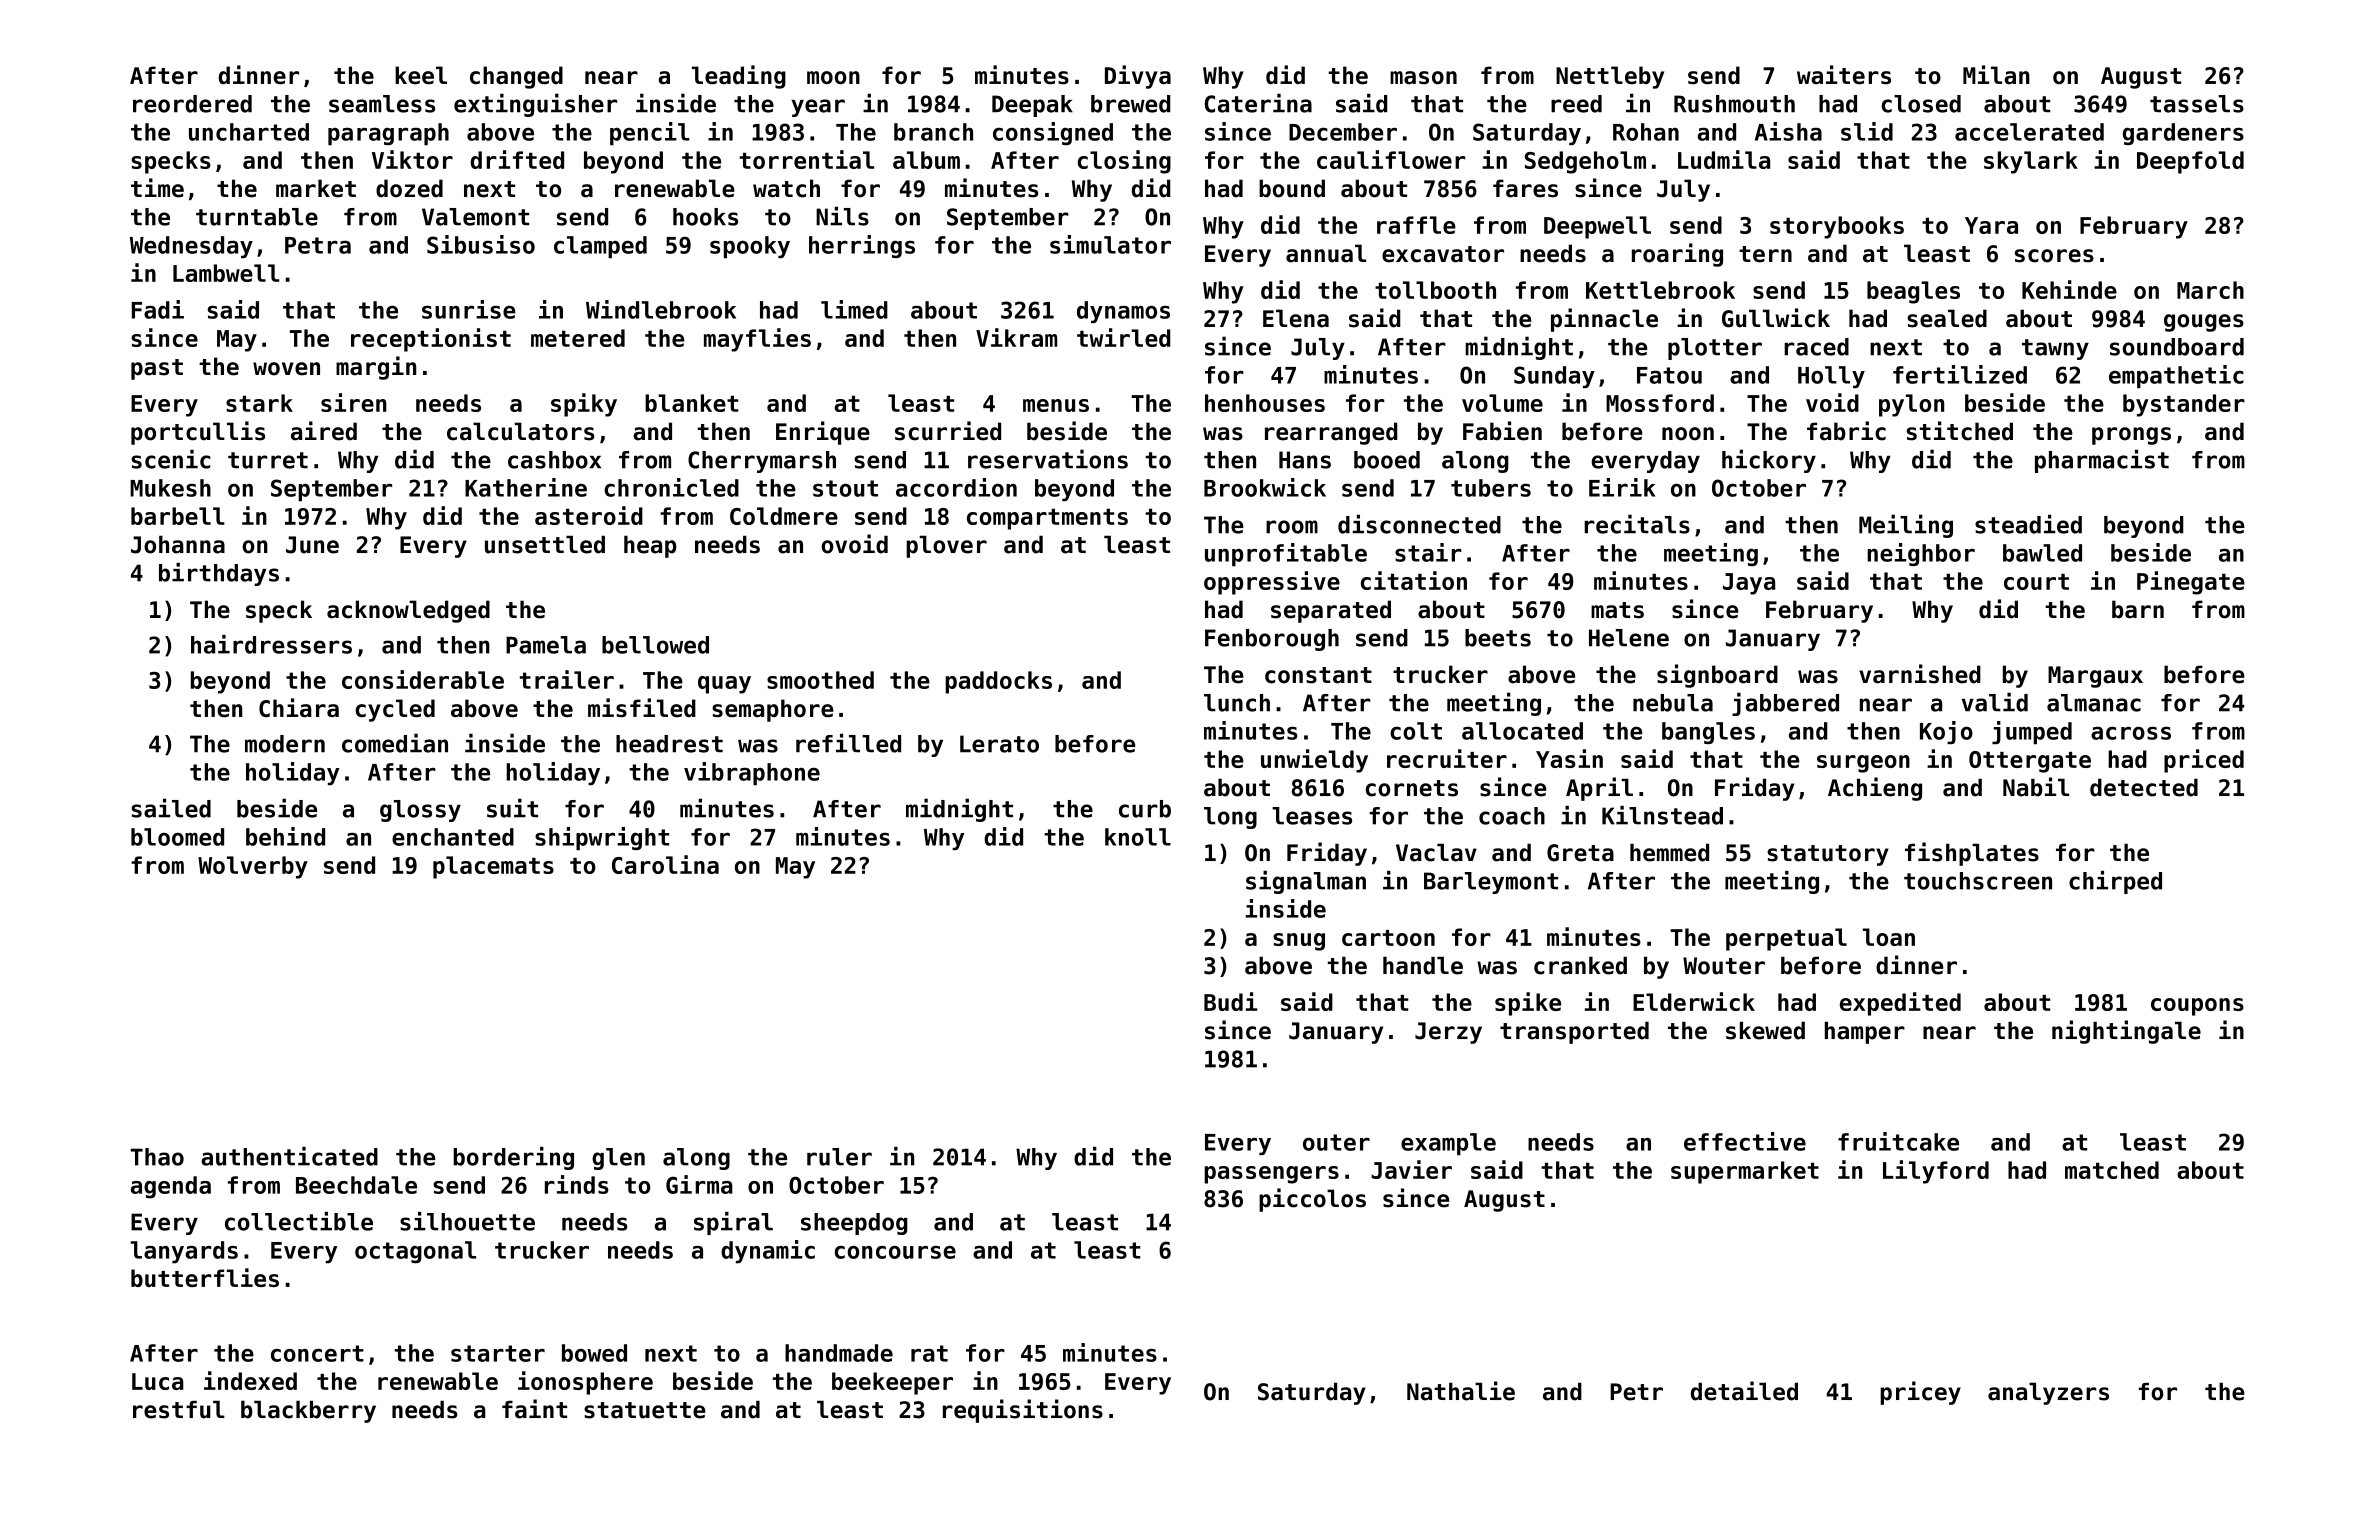 The width and height of the screenshot is (2375, 1536). I want to click on Girma, so click(699, 1184).
